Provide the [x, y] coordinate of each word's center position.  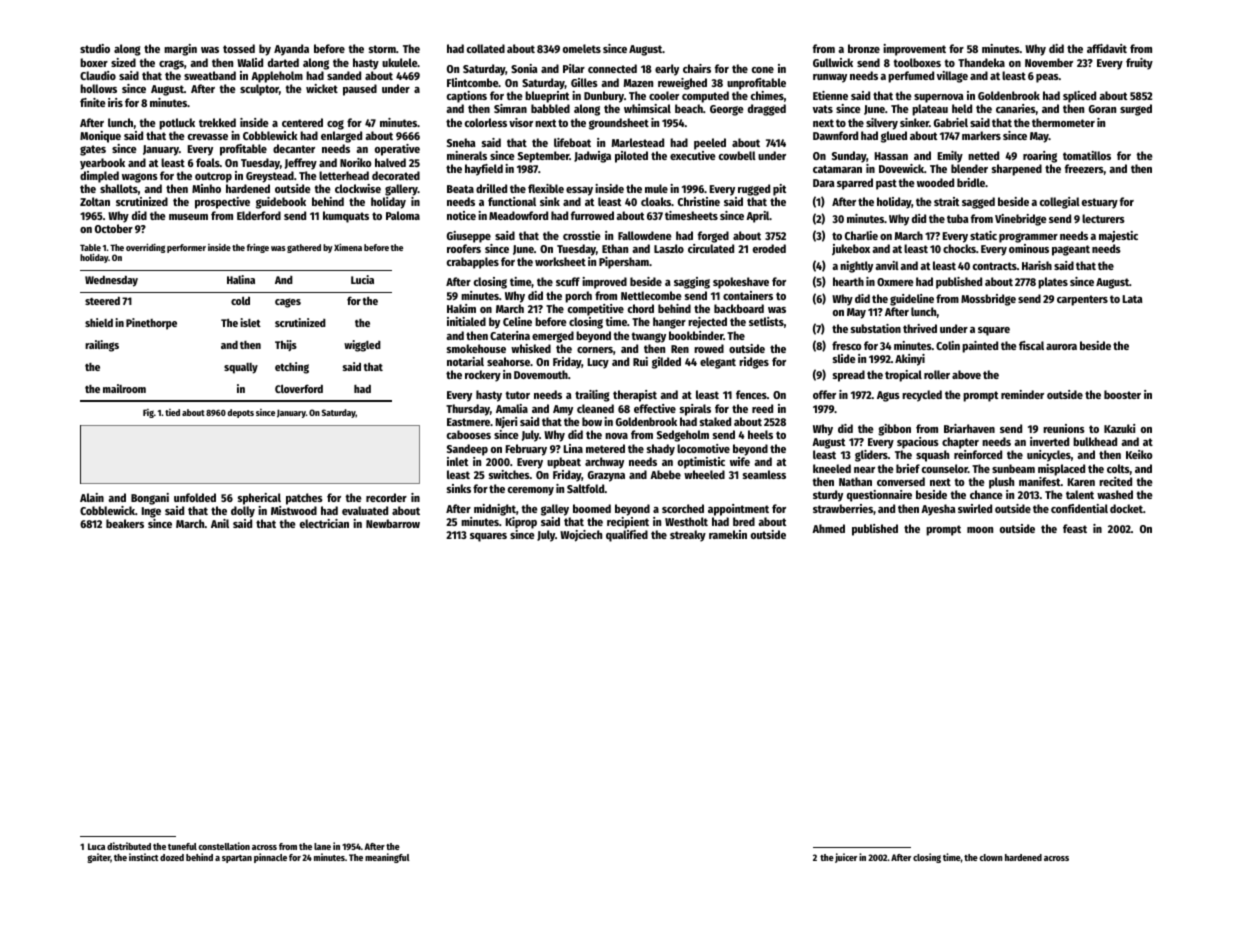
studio [95, 48]
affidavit [1107, 48]
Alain [92, 497]
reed [762, 408]
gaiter [99, 858]
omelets [582, 48]
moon [980, 530]
